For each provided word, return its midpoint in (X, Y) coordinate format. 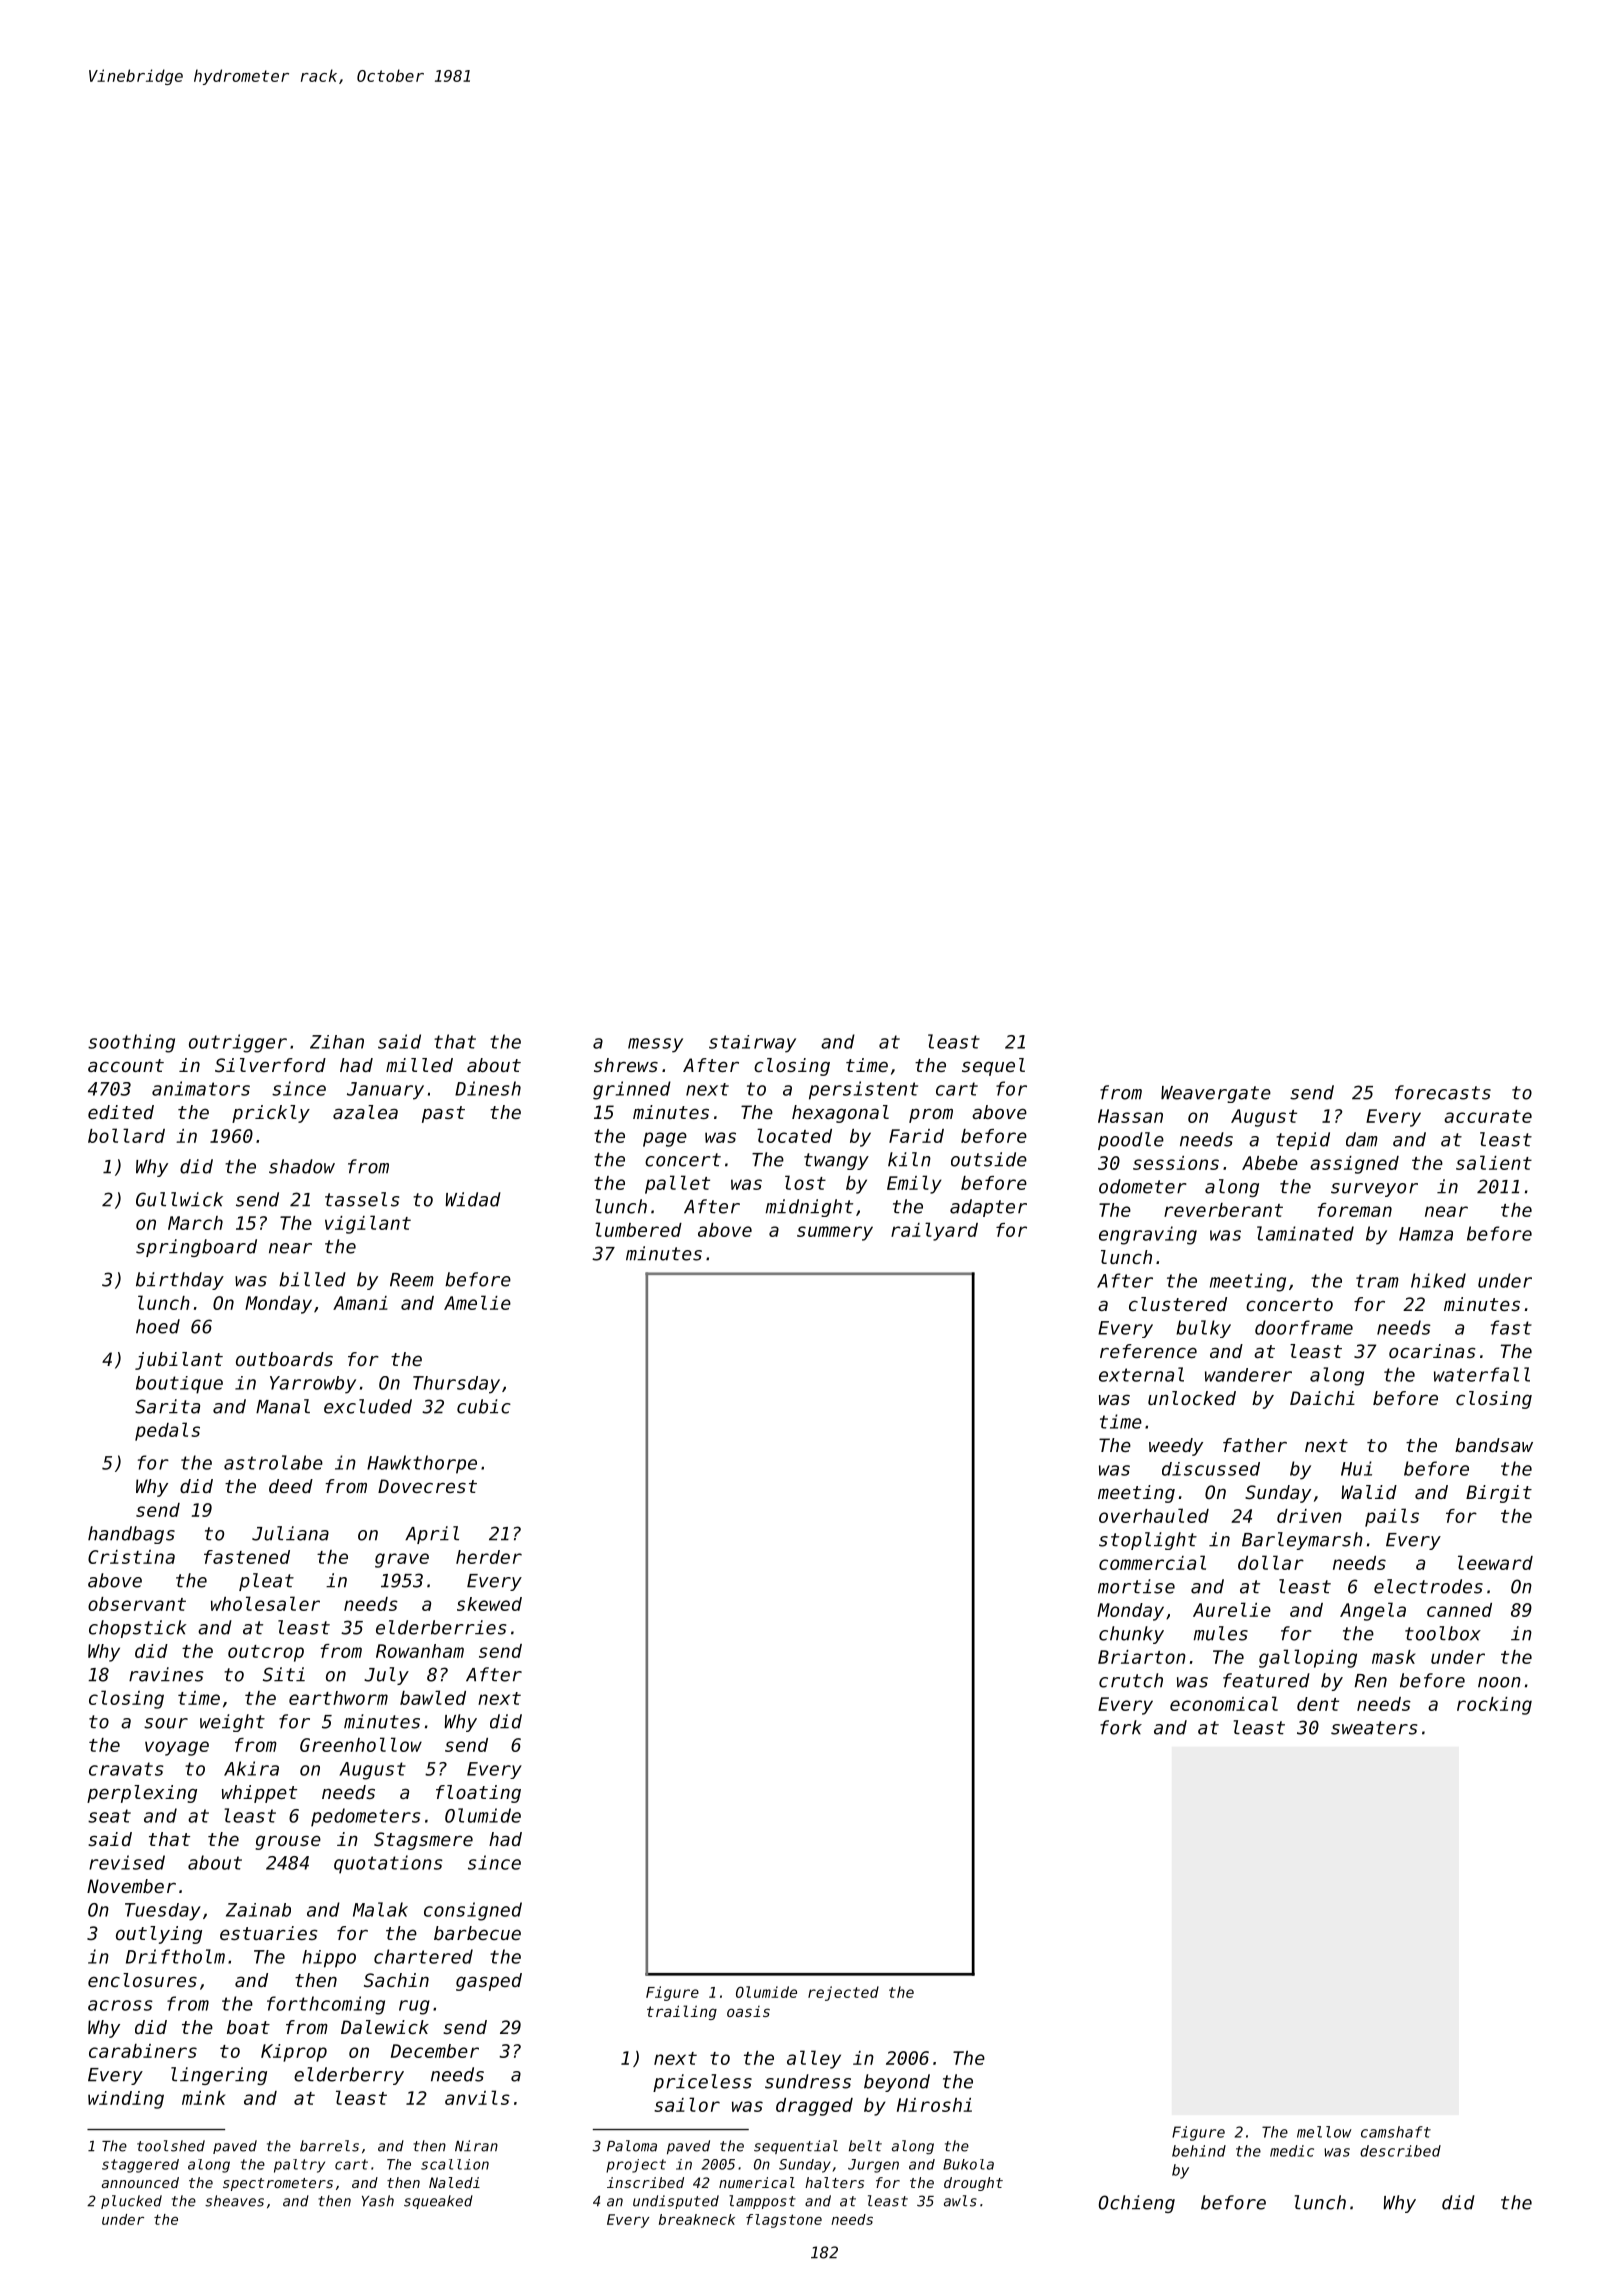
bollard (126, 1135)
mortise (1136, 1586)
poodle (1131, 1141)
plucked (131, 2202)
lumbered (638, 1229)
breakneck (697, 2219)
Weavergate (1216, 1094)
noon (1499, 1682)
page (665, 1139)
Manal (283, 1406)
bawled (433, 1697)
